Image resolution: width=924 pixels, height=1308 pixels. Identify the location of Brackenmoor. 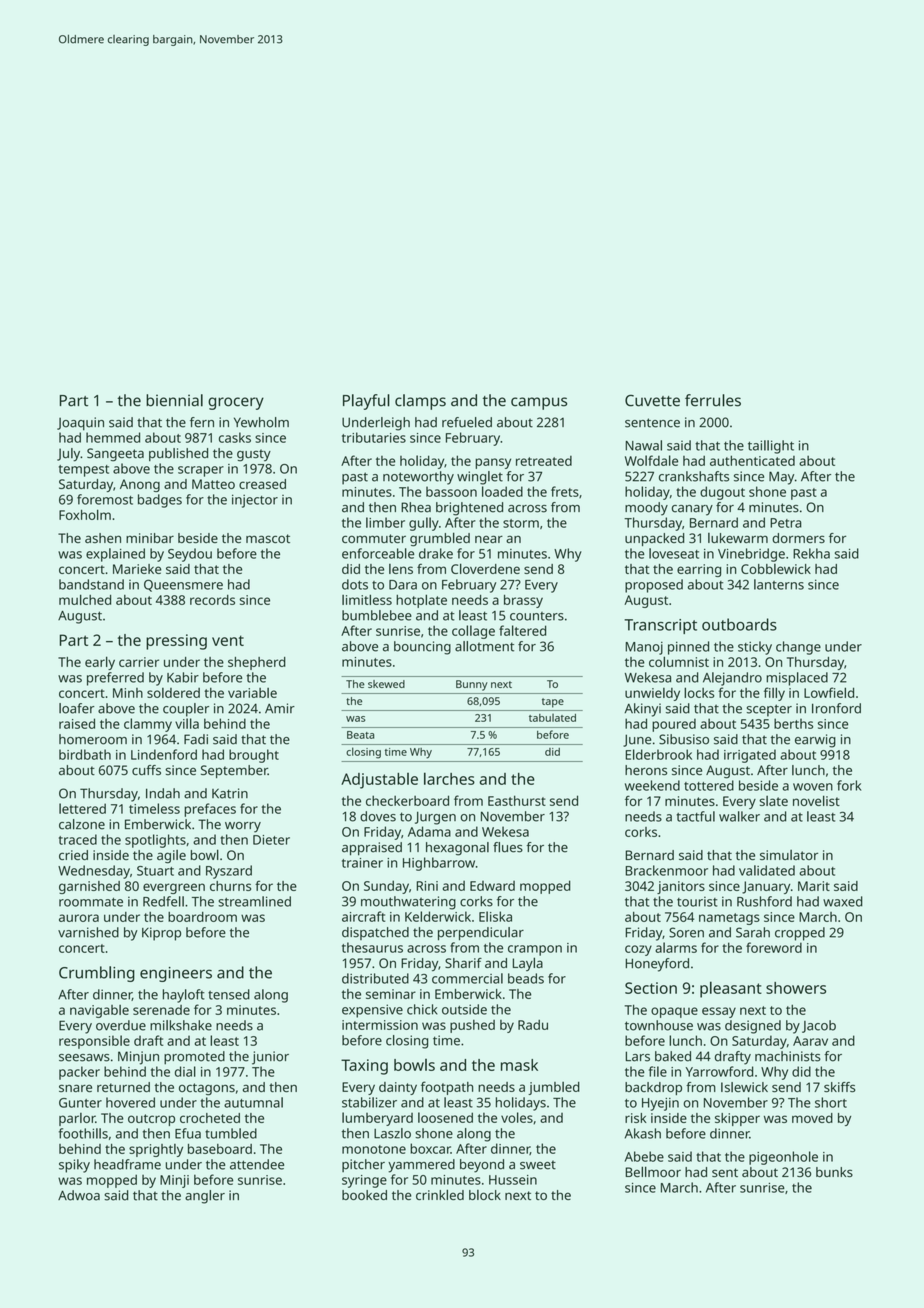
(667, 870).
